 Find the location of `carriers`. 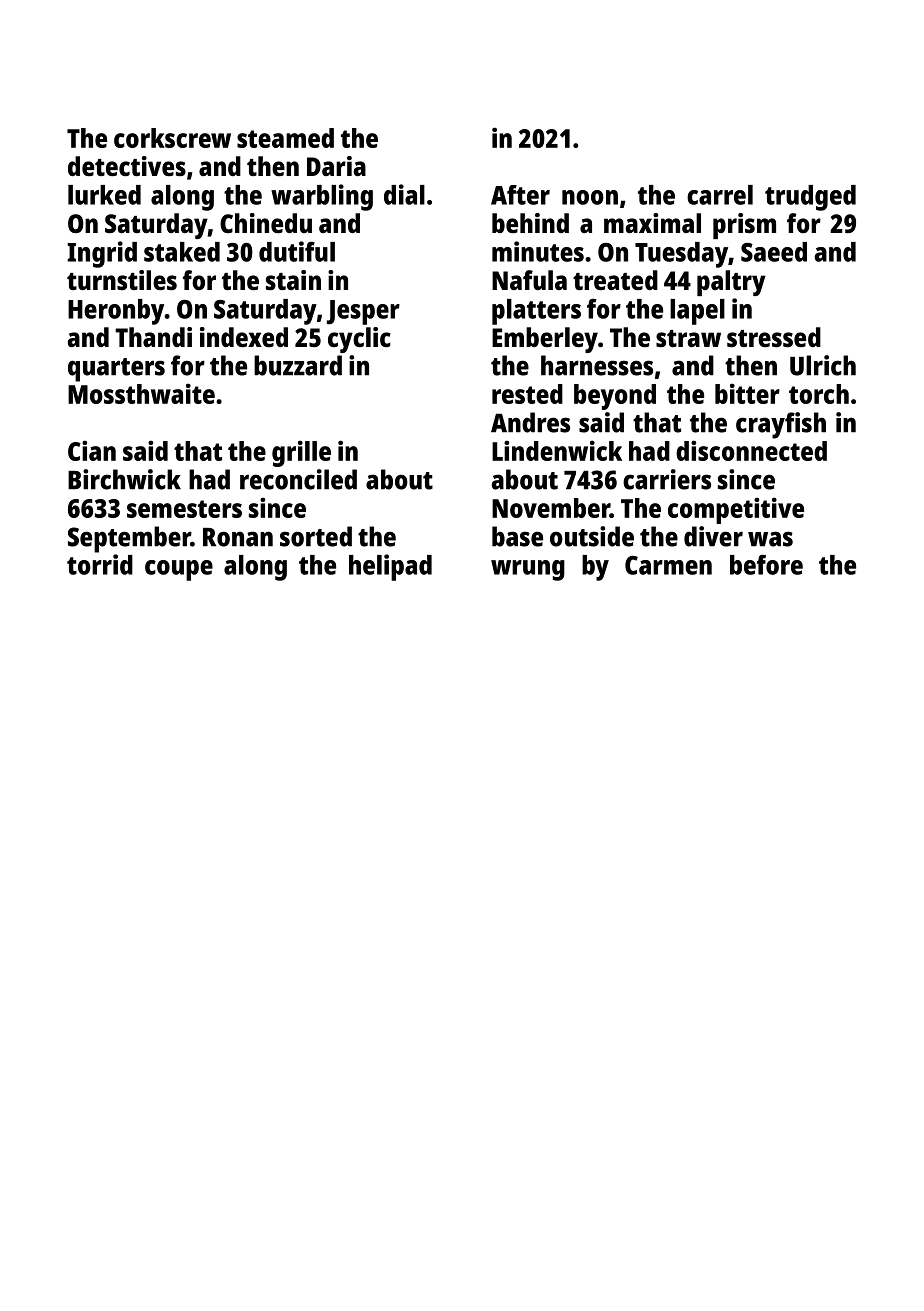

carriers is located at coordinates (667, 479).
